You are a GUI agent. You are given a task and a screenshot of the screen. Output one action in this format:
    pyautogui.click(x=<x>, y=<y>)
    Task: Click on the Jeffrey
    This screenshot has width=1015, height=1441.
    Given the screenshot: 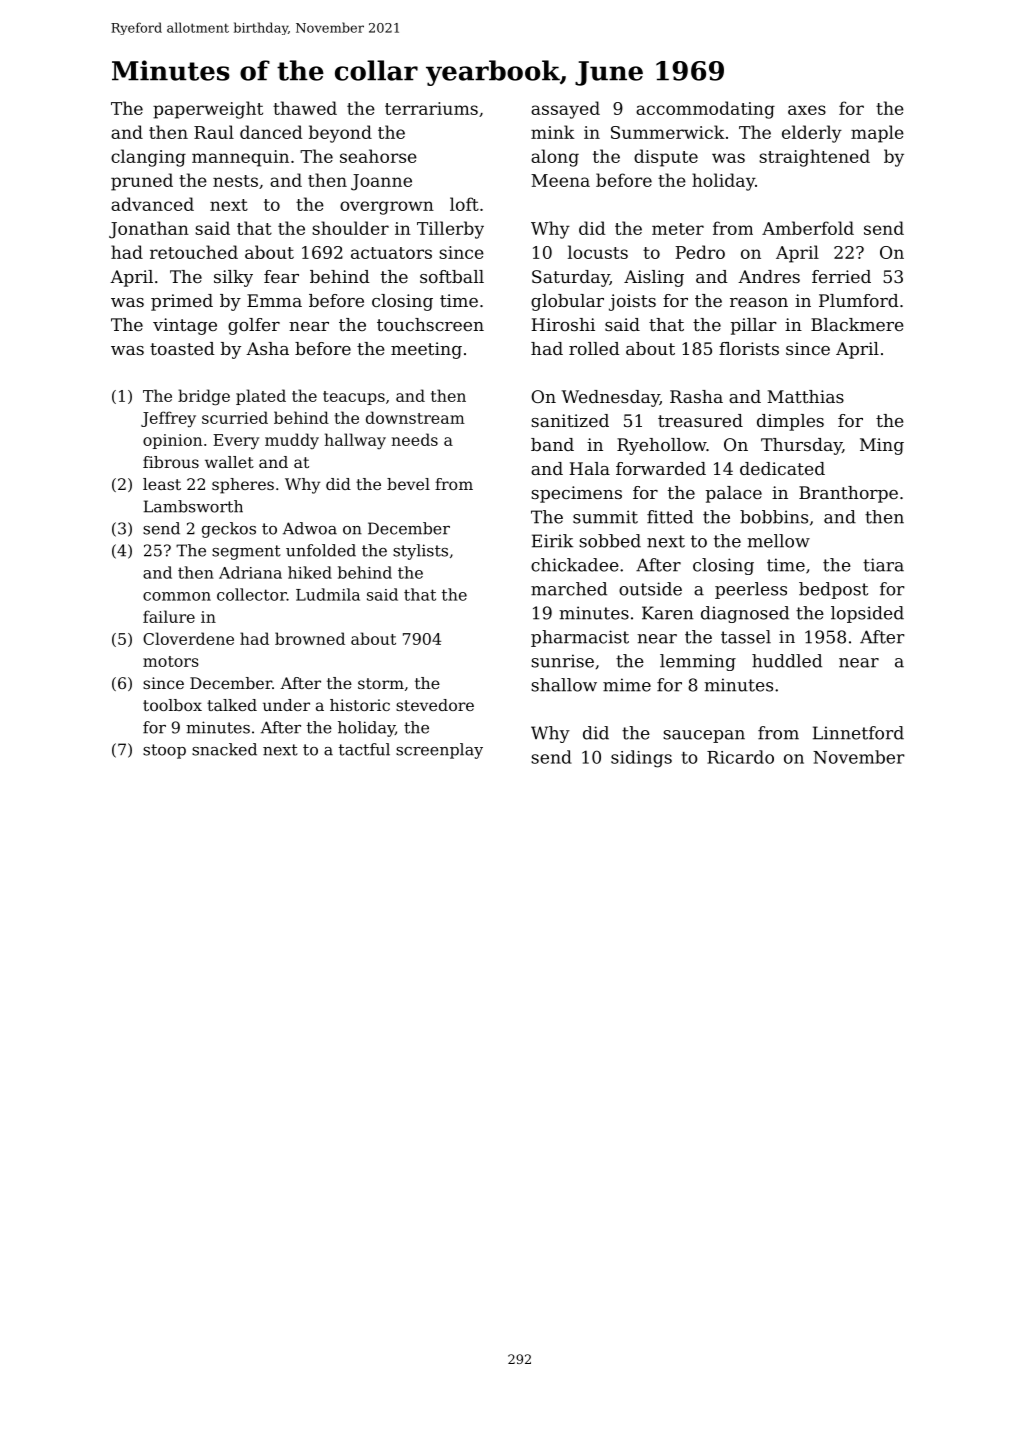 What is the action you would take?
    pyautogui.click(x=168, y=419)
